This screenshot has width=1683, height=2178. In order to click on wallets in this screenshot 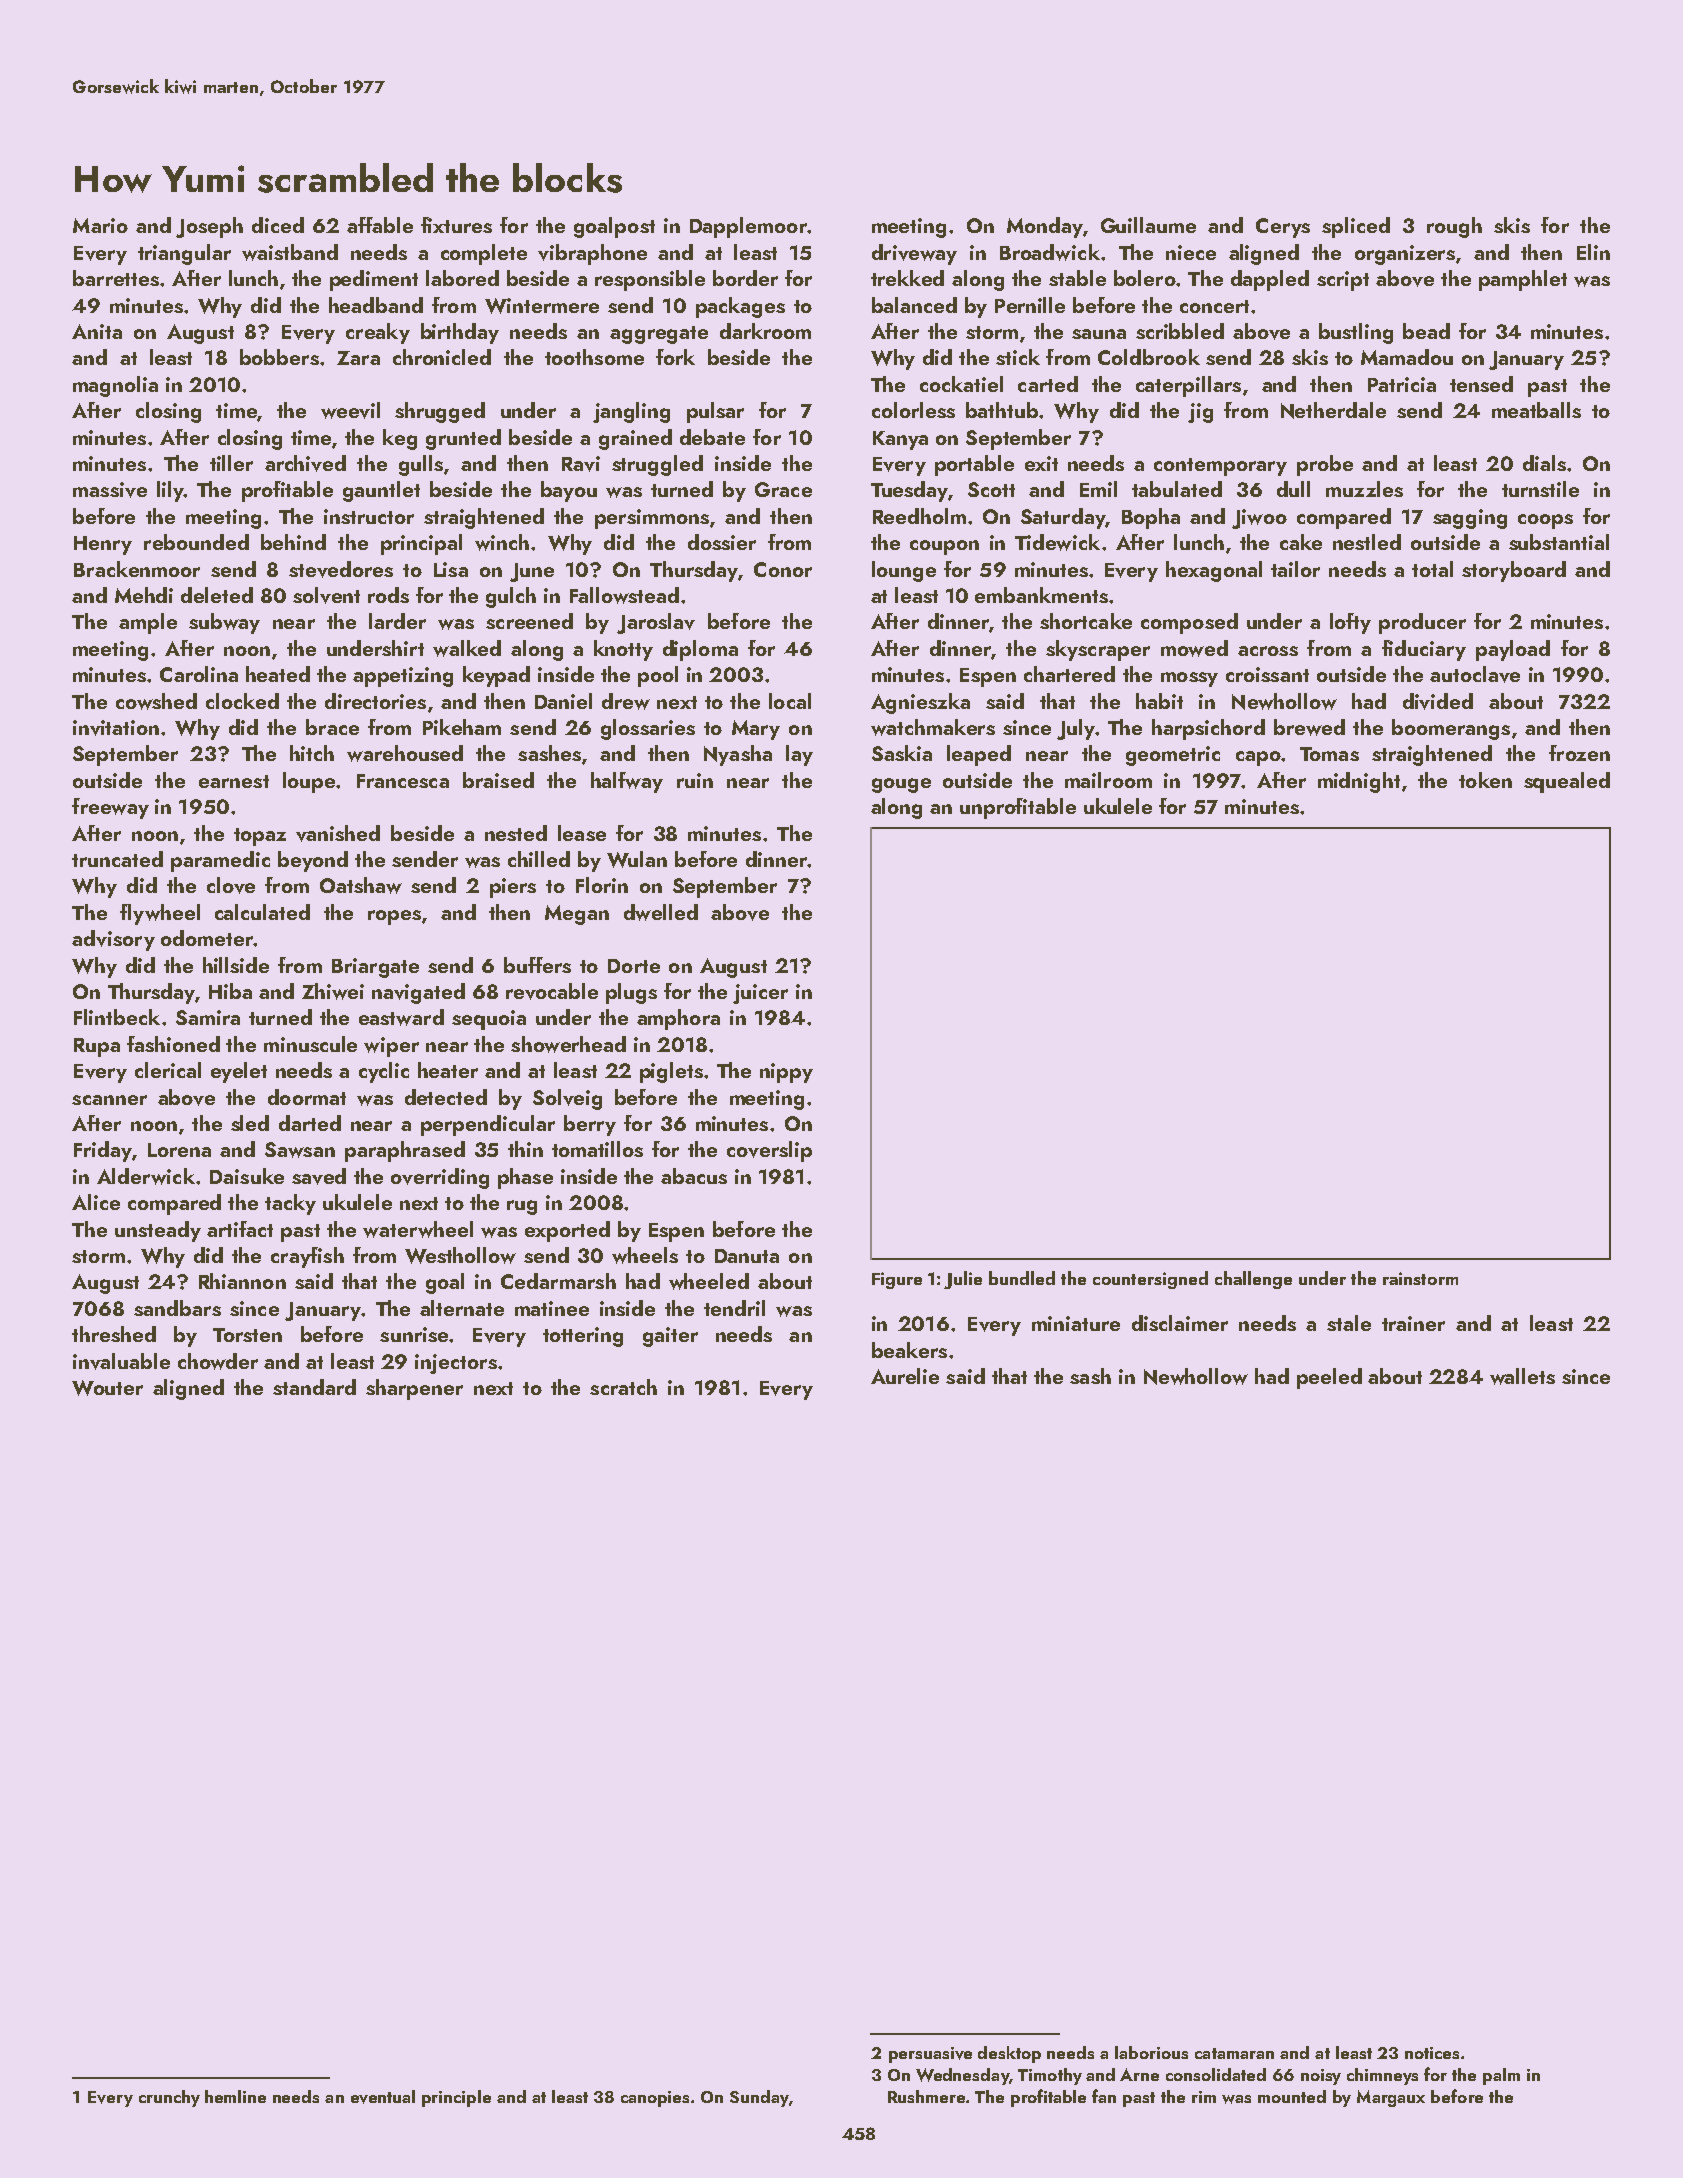, I will do `click(1522, 1376)`.
